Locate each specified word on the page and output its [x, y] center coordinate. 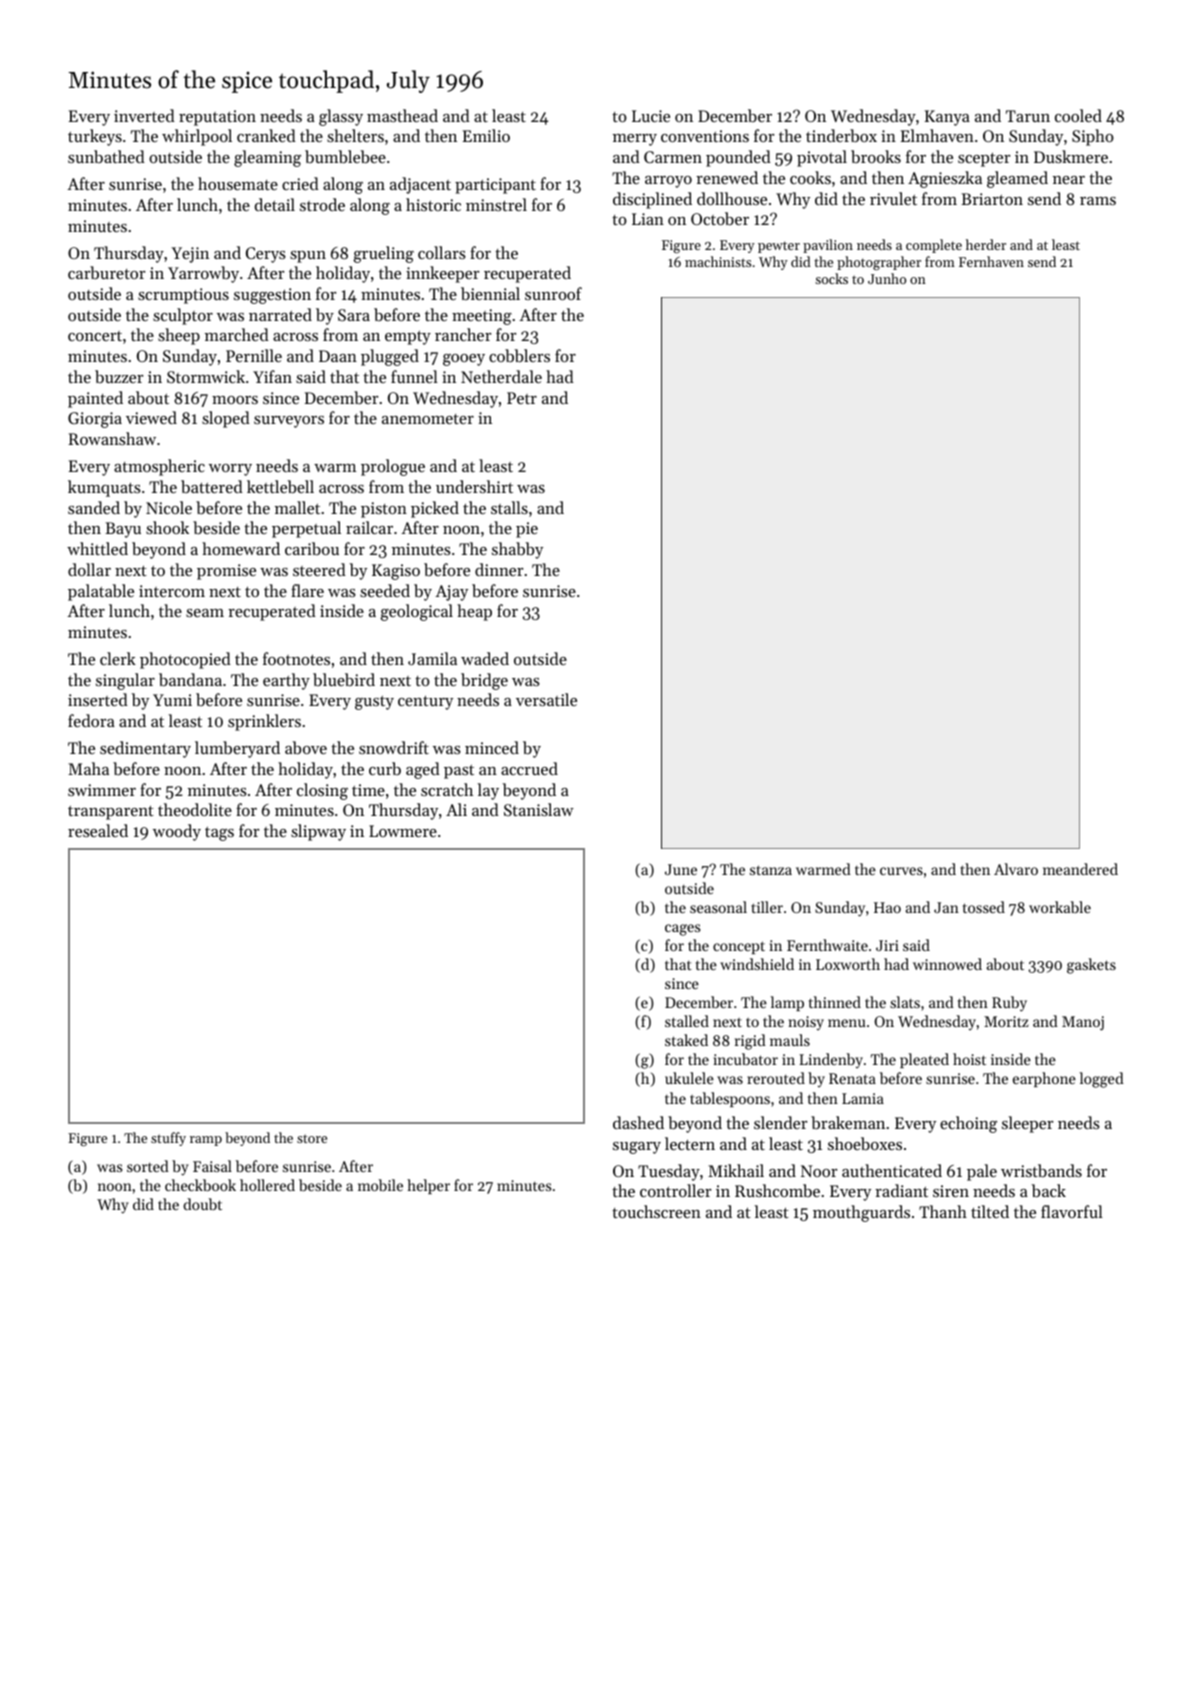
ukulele [689, 1078]
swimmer [102, 790]
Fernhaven [991, 261]
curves [901, 871]
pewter [779, 247]
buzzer [119, 376]
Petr [522, 398]
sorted [148, 1166]
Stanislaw [539, 809]
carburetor [107, 272]
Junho [887, 278]
